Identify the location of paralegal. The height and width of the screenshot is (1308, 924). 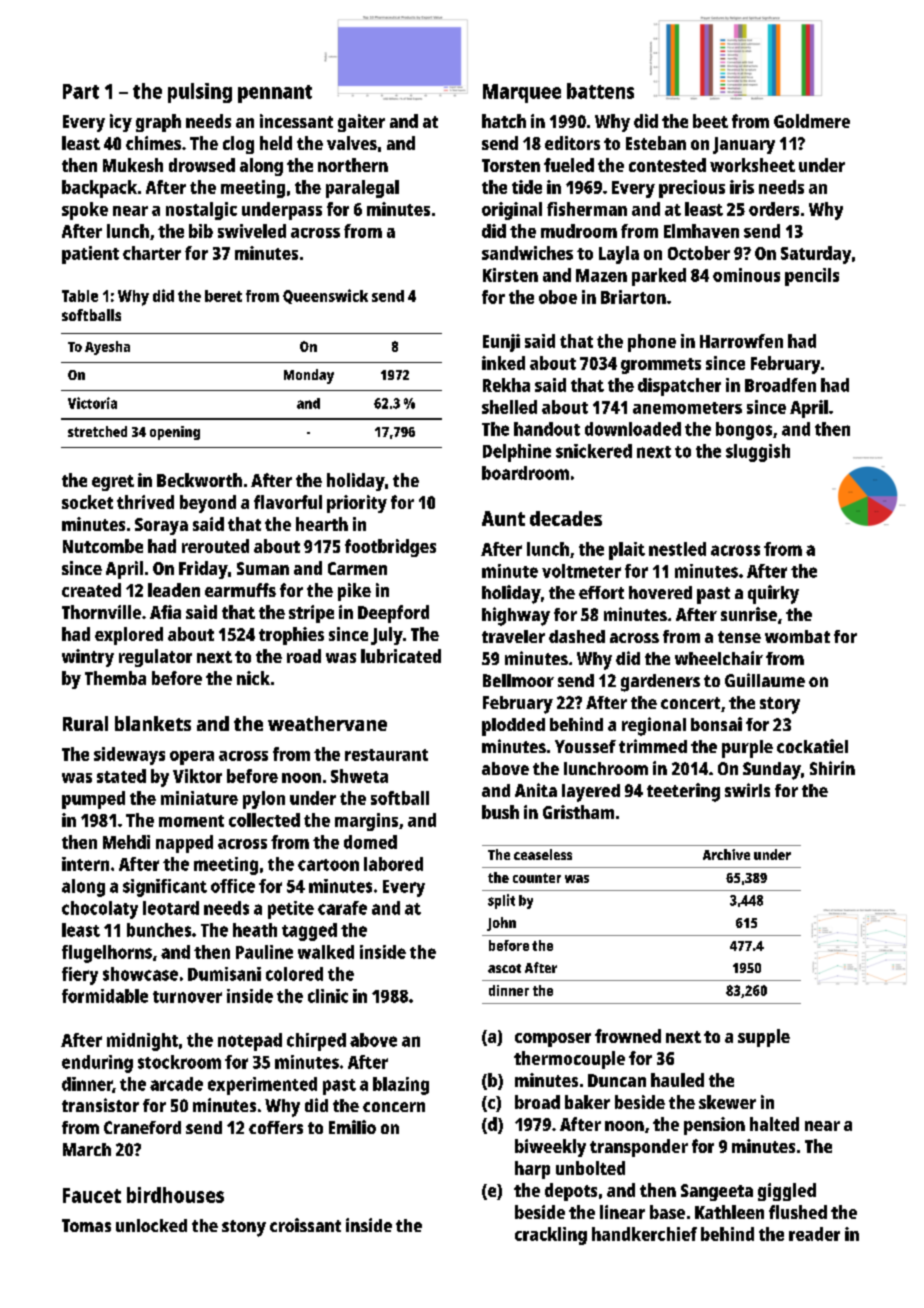
(362, 189).
